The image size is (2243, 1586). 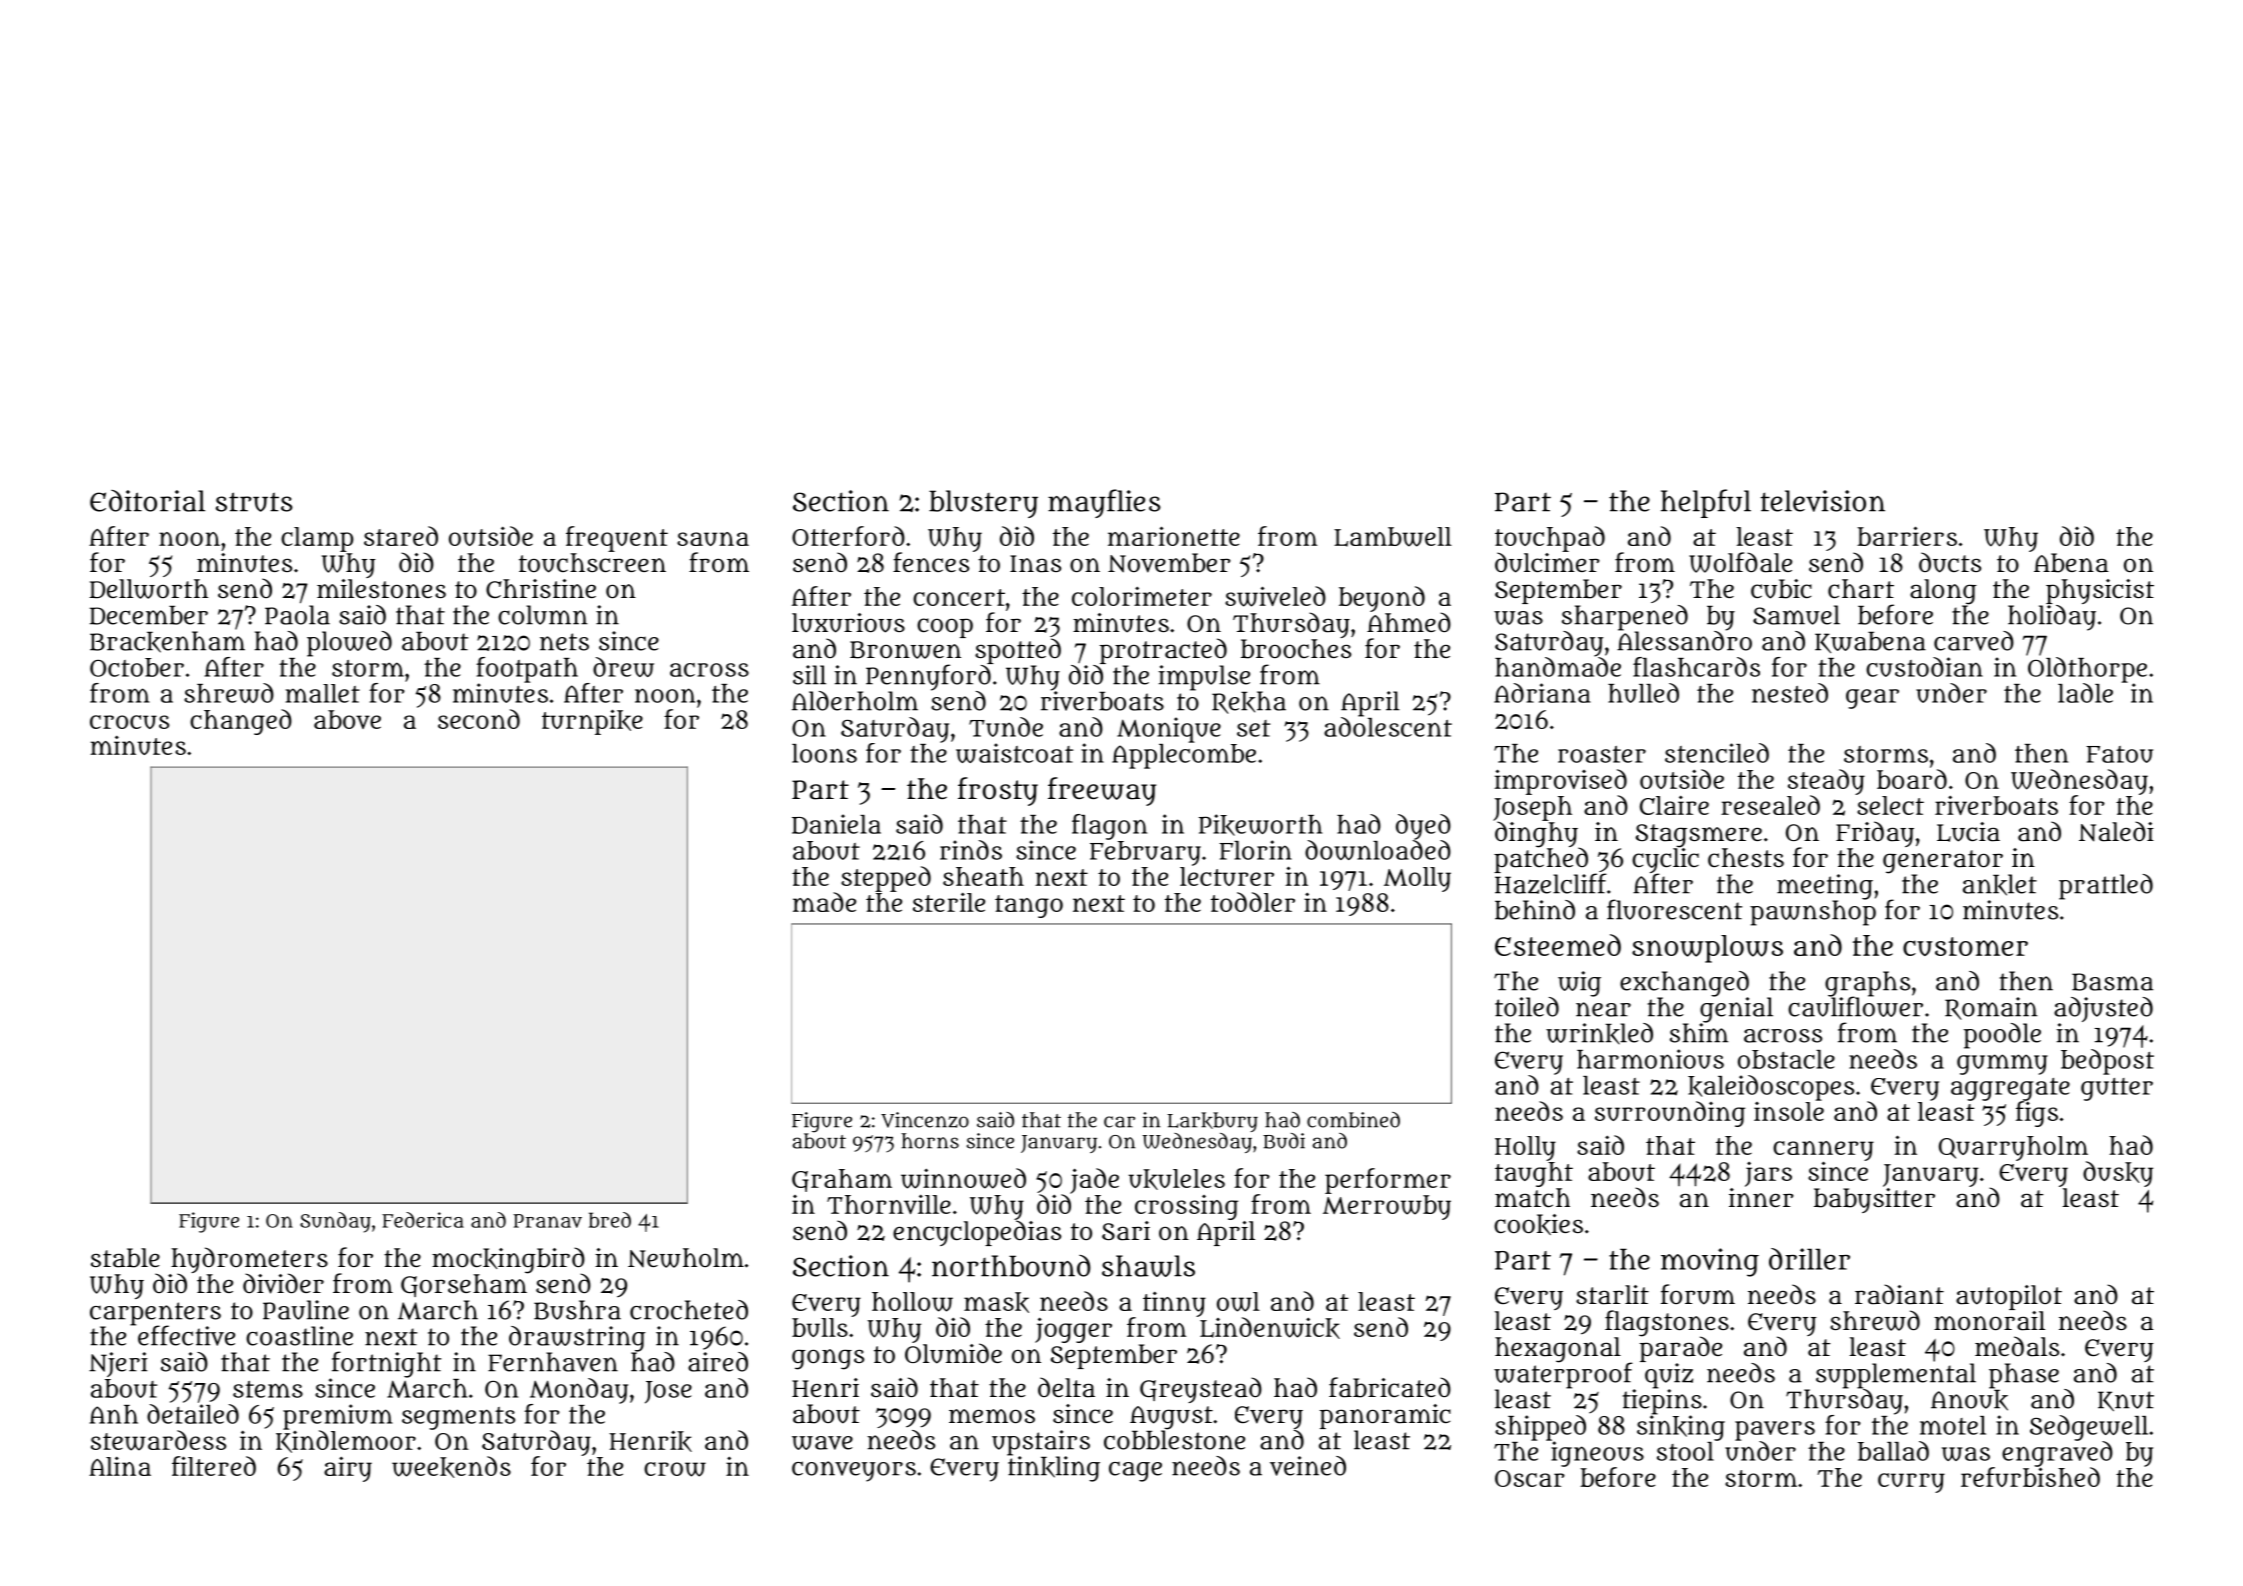 What do you see at coordinates (1681, 1428) in the image?
I see `sinking` at bounding box center [1681, 1428].
